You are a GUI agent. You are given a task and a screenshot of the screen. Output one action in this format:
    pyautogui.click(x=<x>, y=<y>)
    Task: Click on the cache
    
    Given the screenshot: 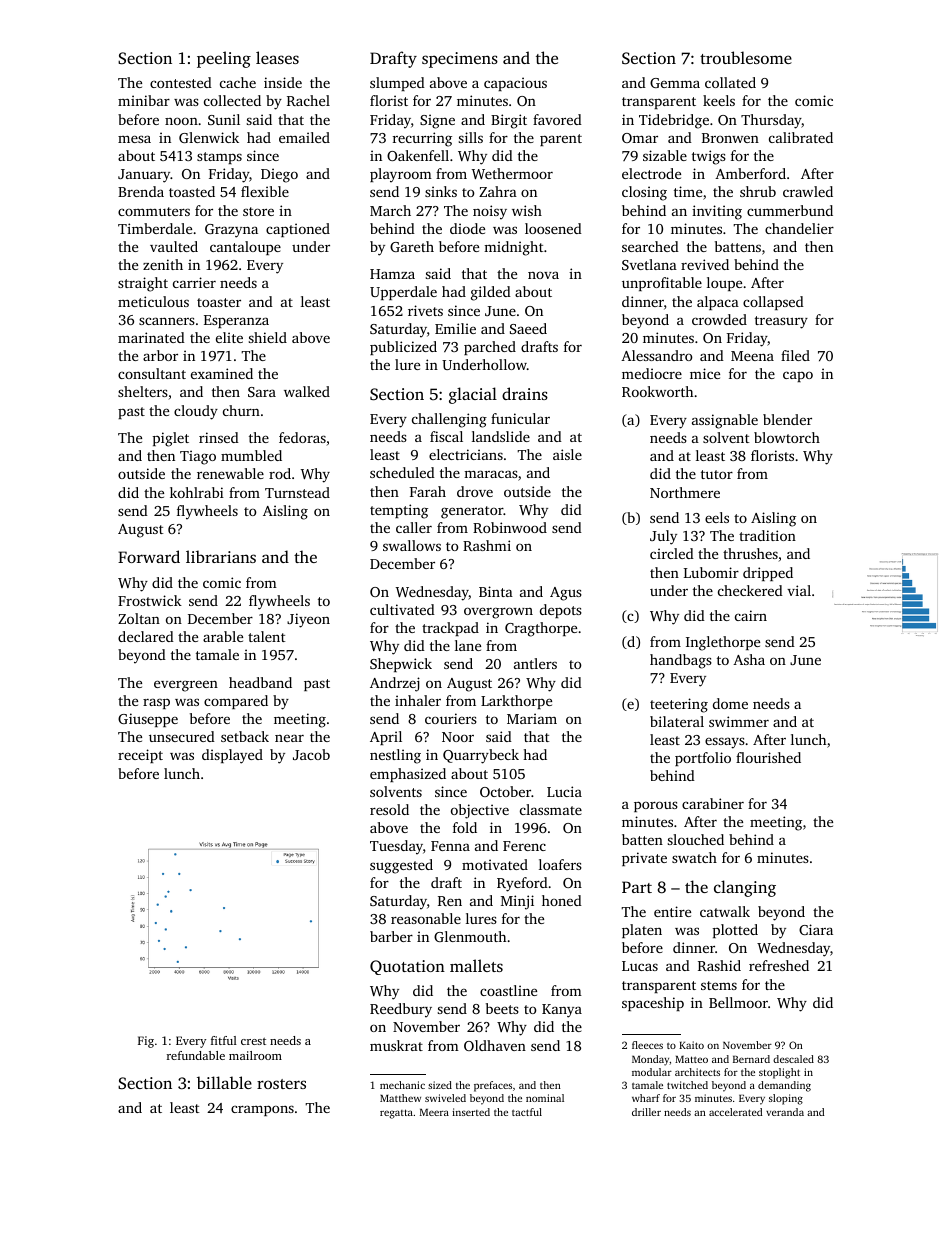 What is the action you would take?
    pyautogui.click(x=238, y=82)
